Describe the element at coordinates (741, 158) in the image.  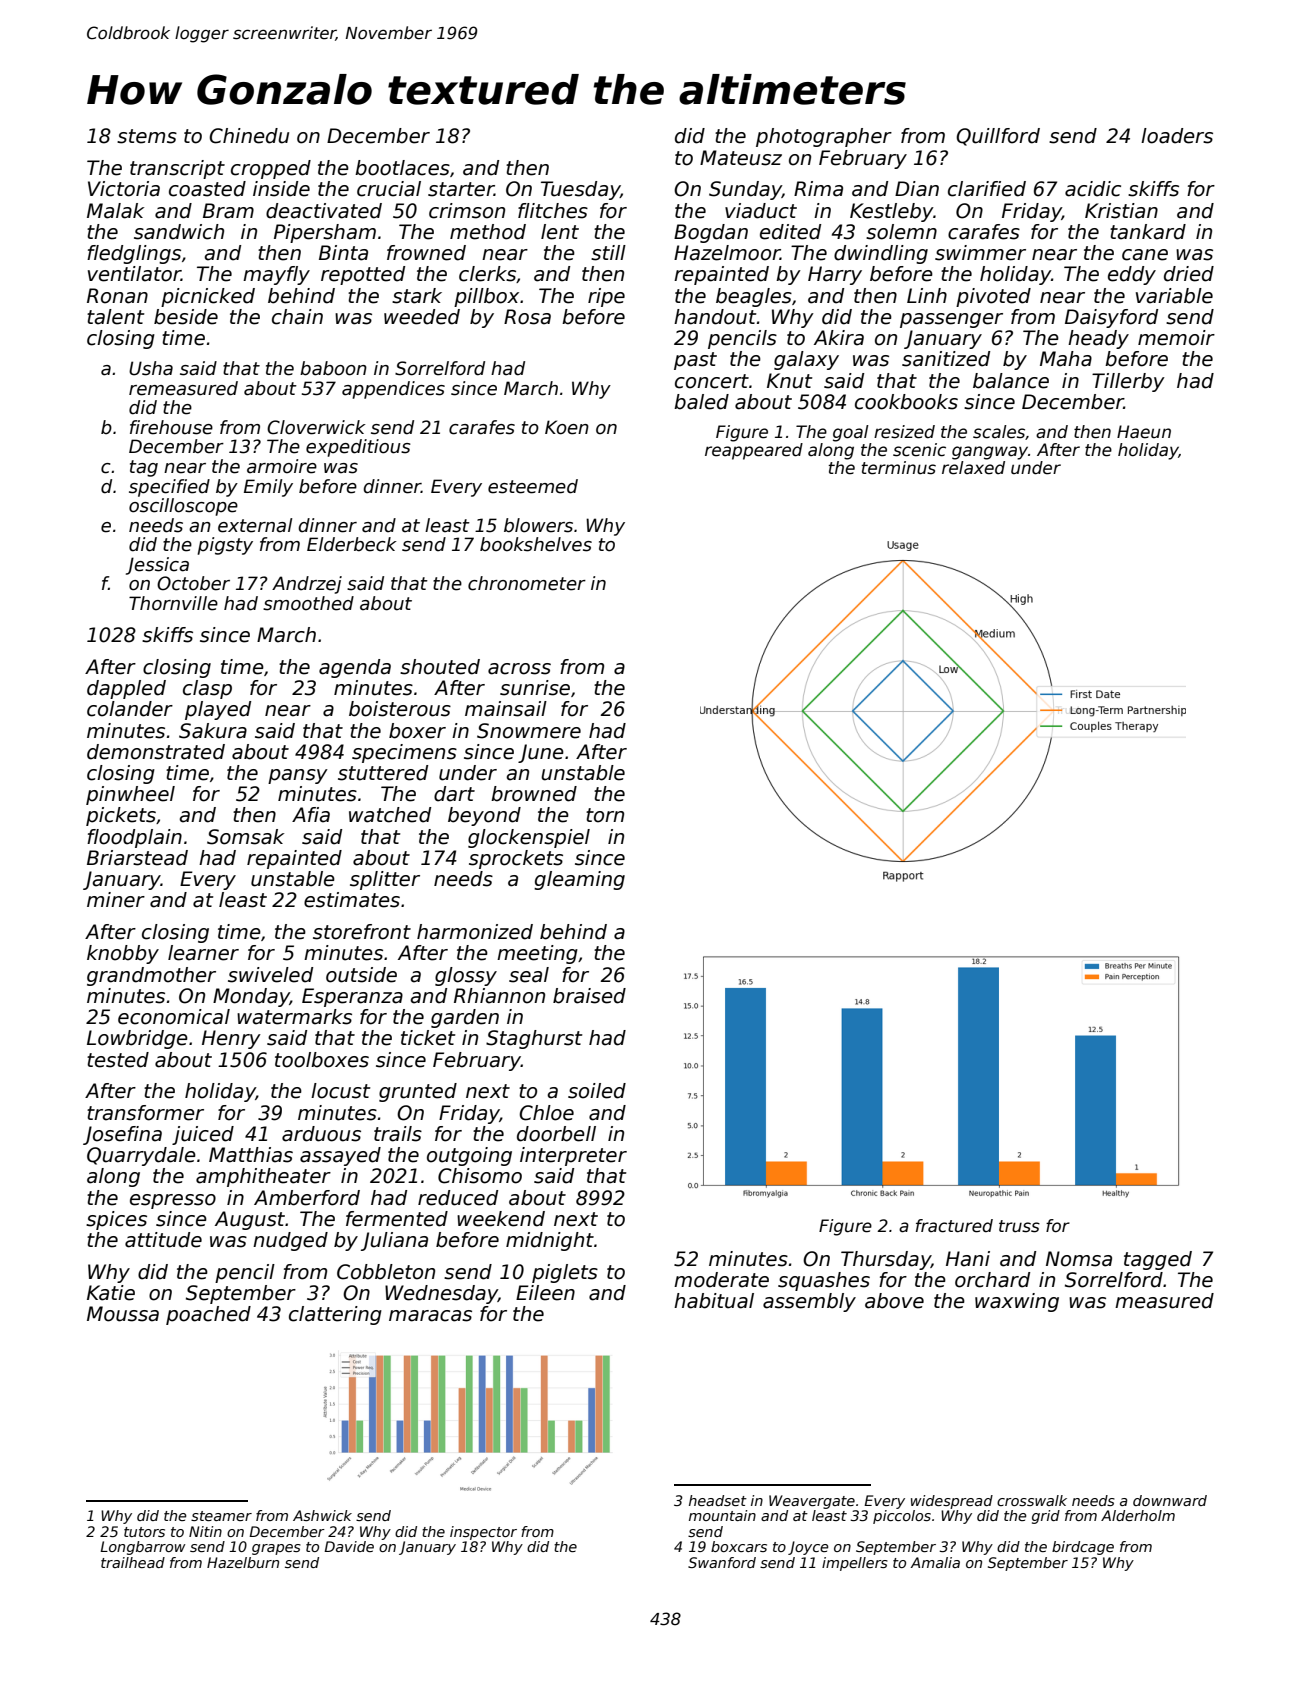
I see `Mateusz` at that location.
